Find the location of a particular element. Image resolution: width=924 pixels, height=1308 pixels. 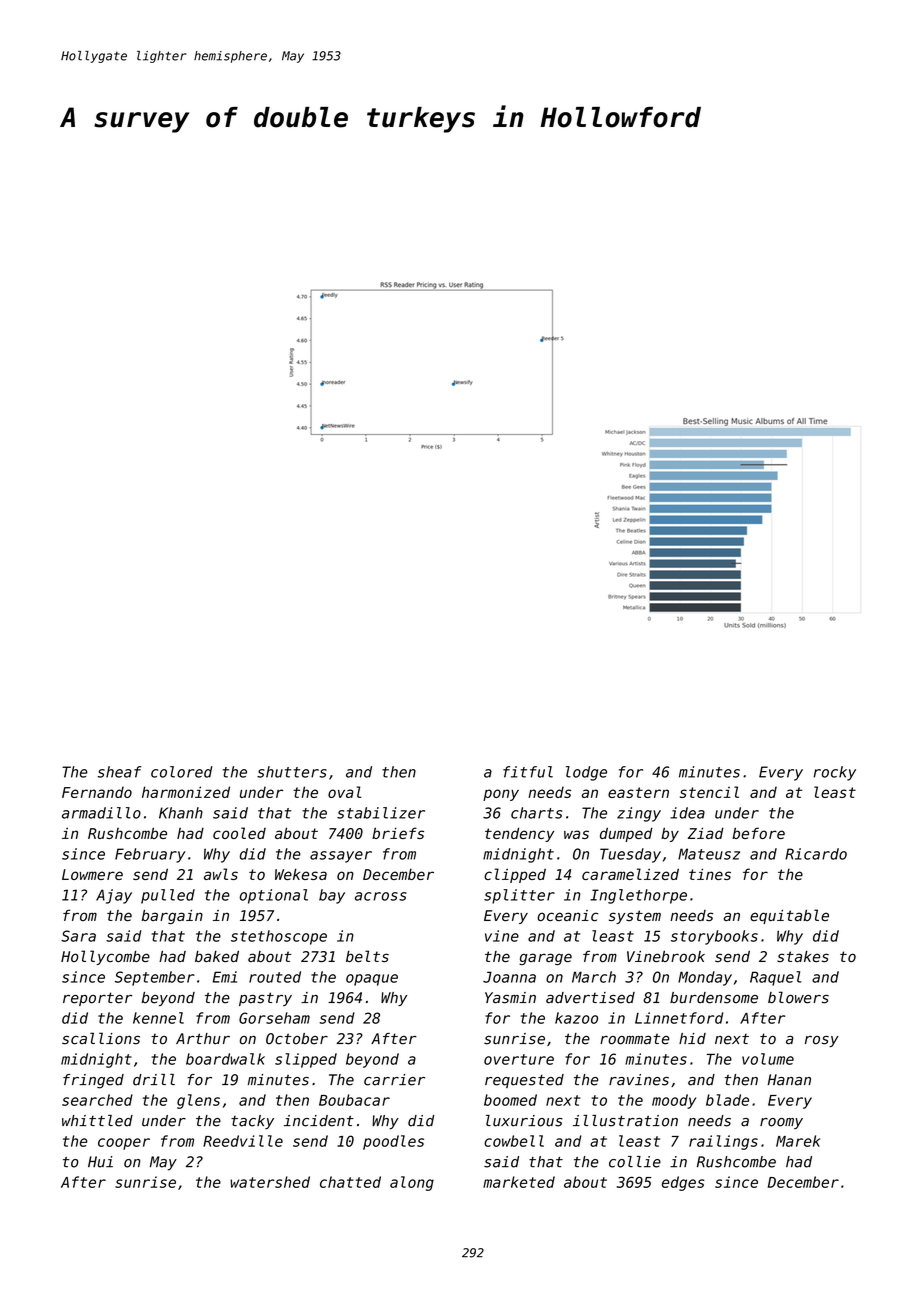

stencil is located at coordinates (709, 792).
